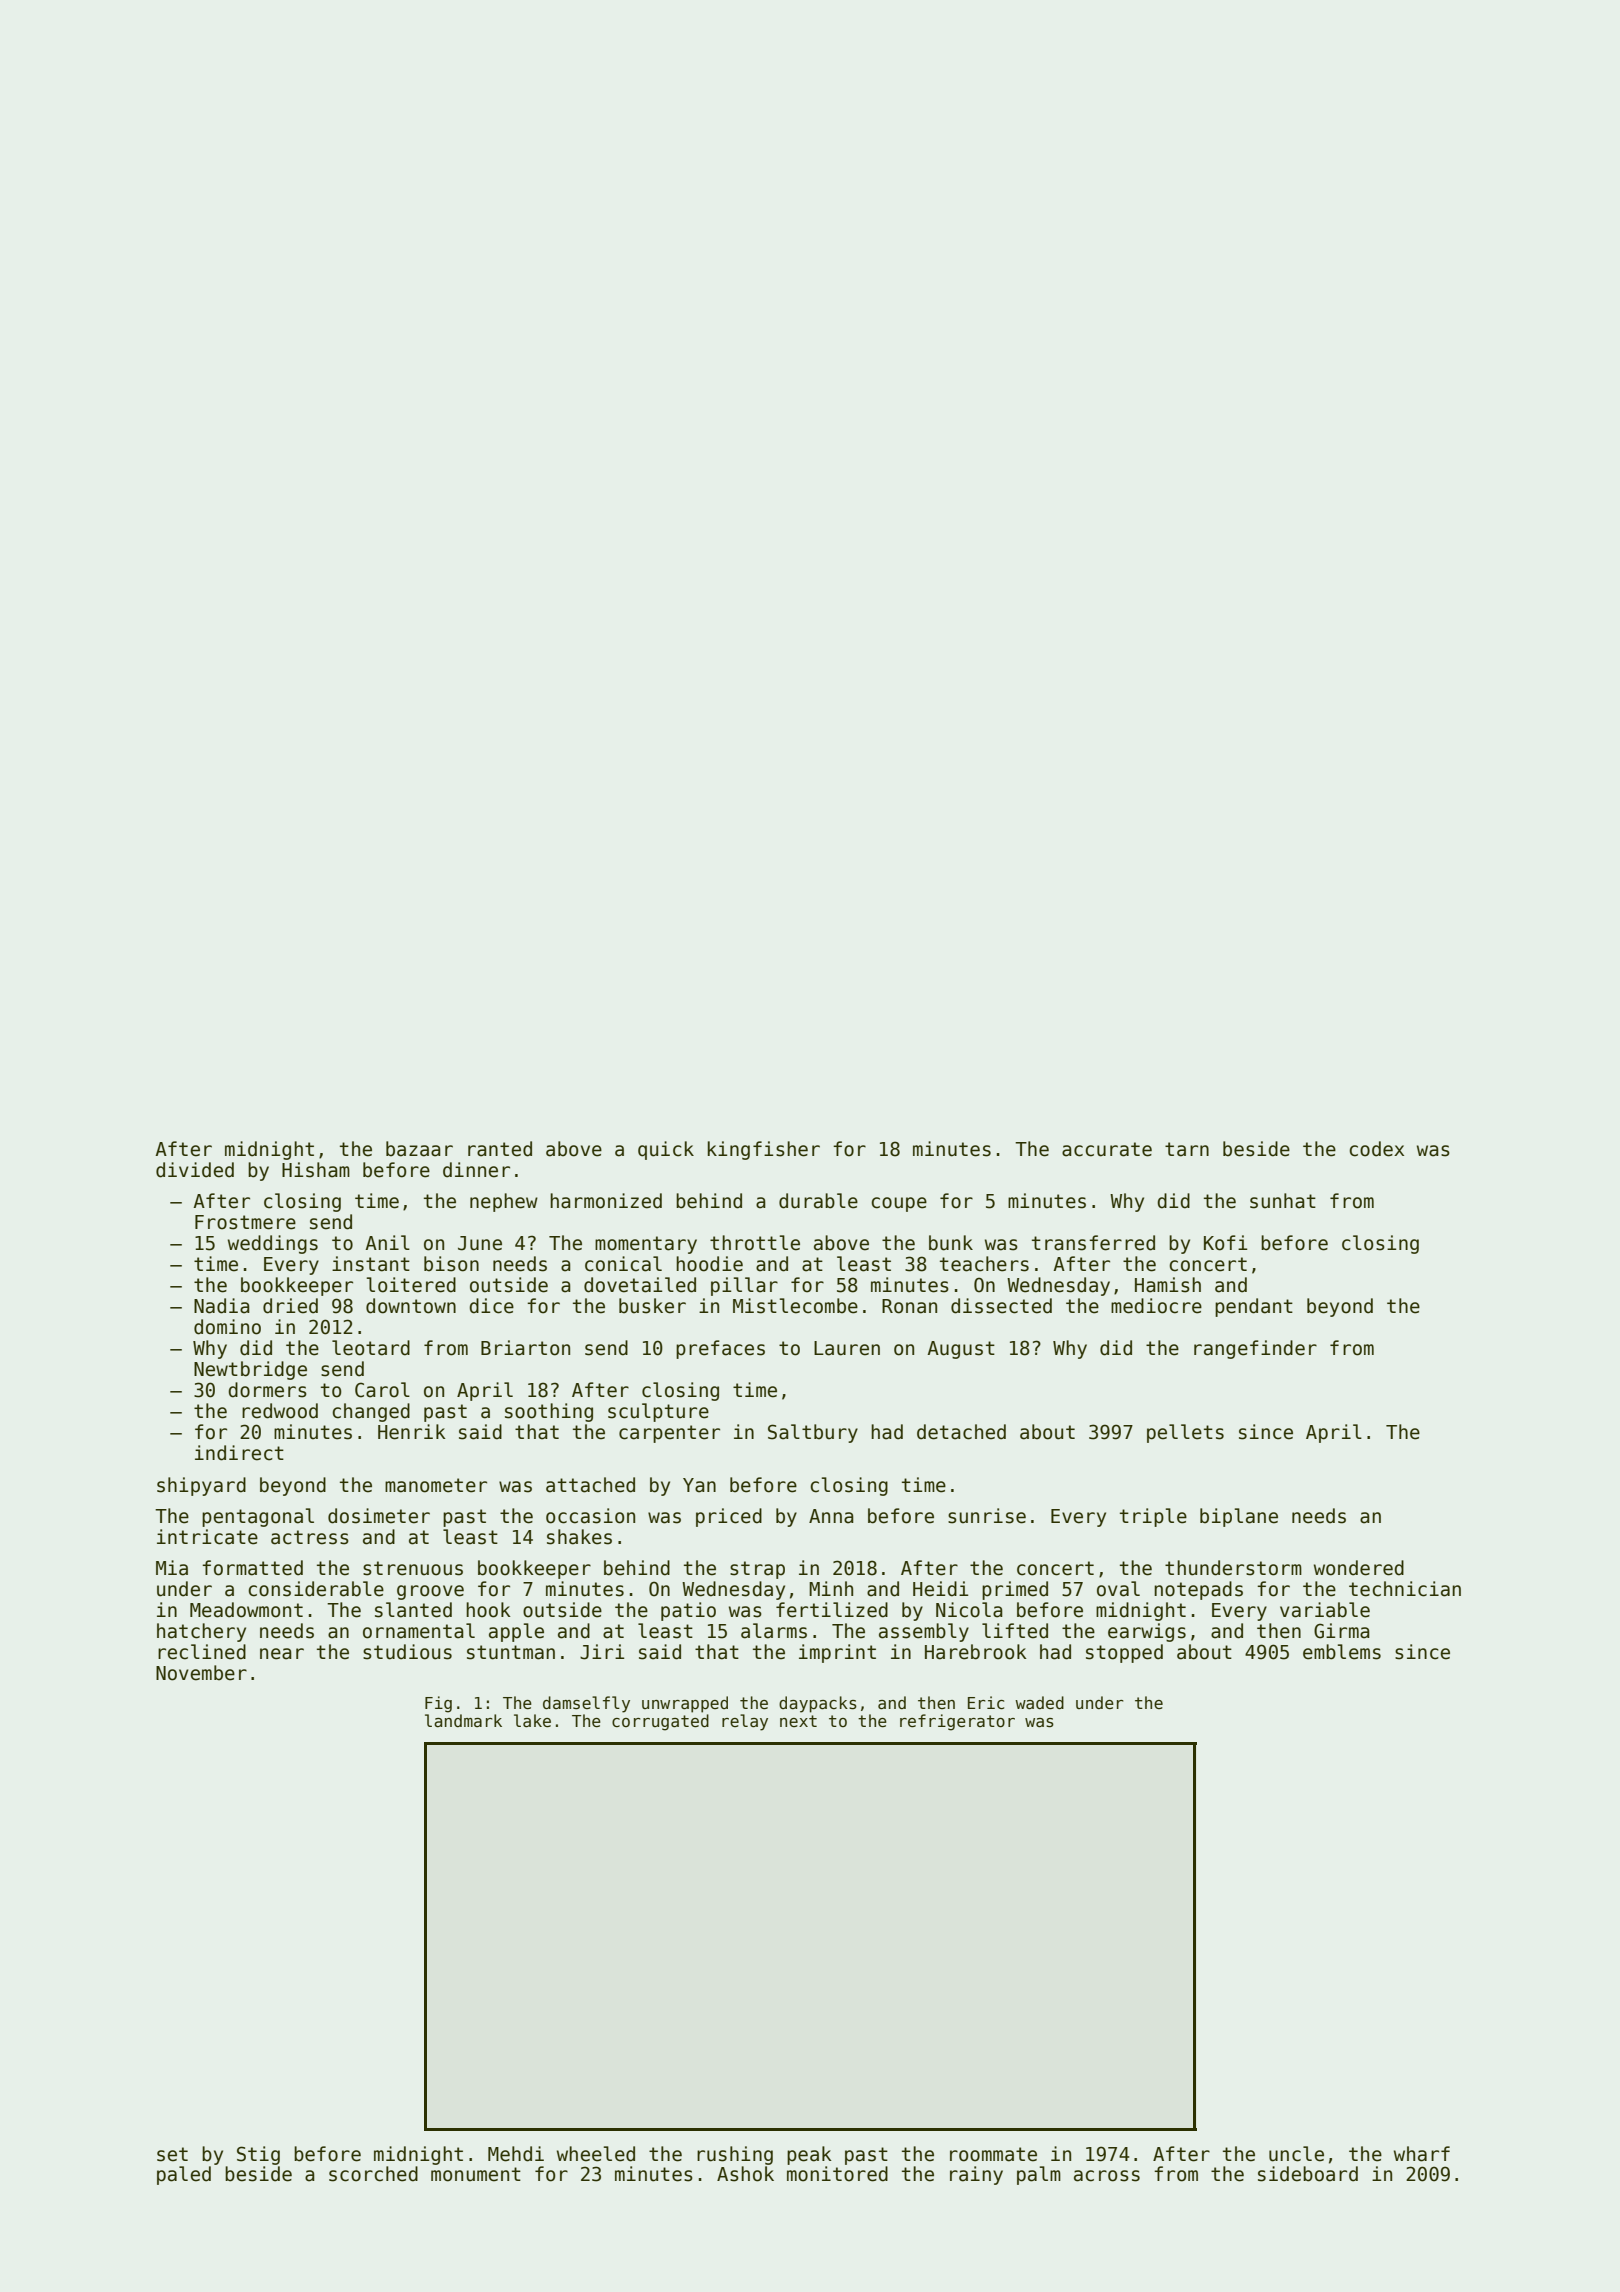 The image size is (1620, 2292). I want to click on shakes, so click(579, 1537).
